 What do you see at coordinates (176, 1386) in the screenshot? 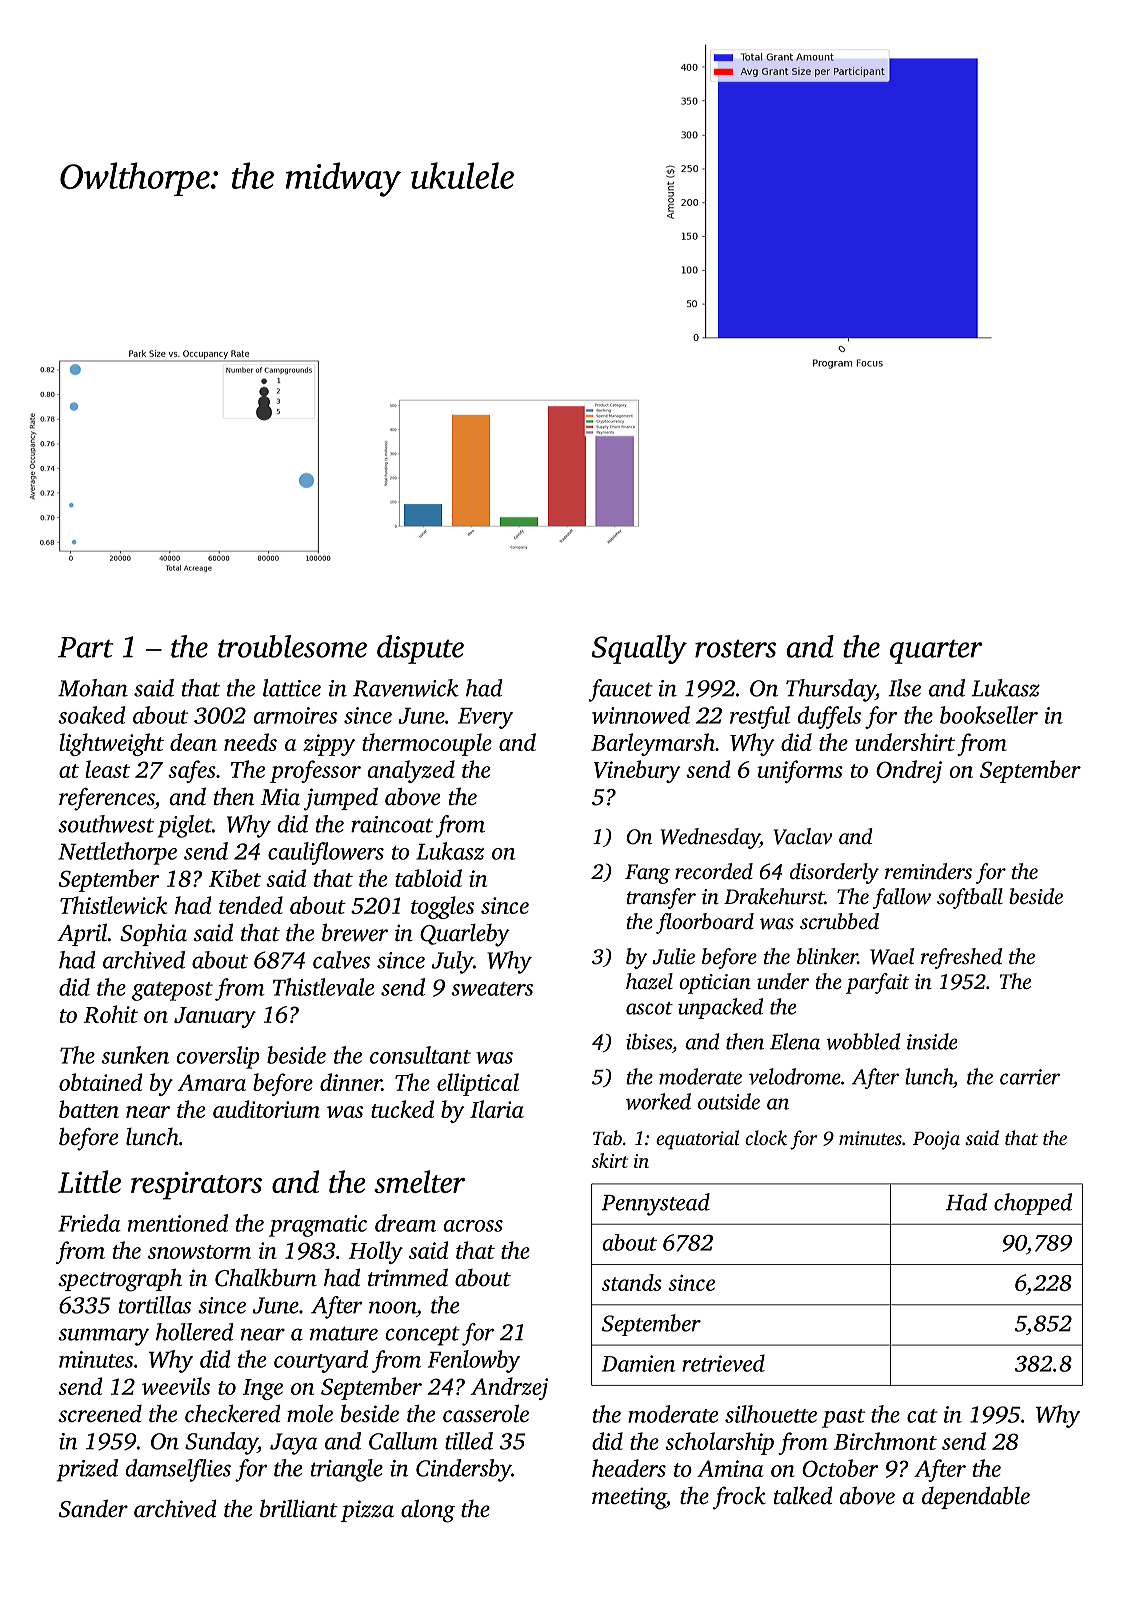
I see `weevils` at bounding box center [176, 1386].
